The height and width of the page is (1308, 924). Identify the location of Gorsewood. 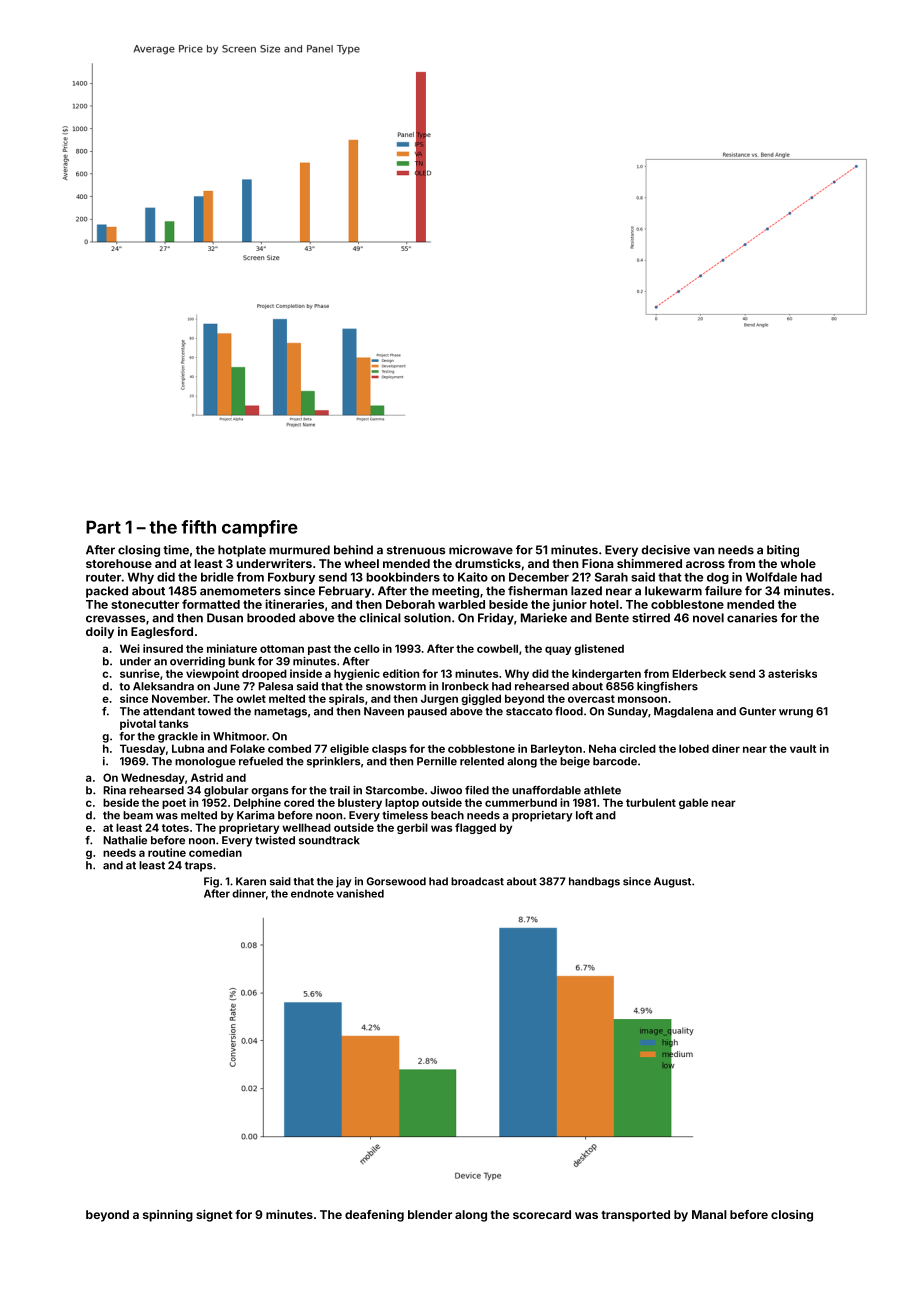
(396, 881).
